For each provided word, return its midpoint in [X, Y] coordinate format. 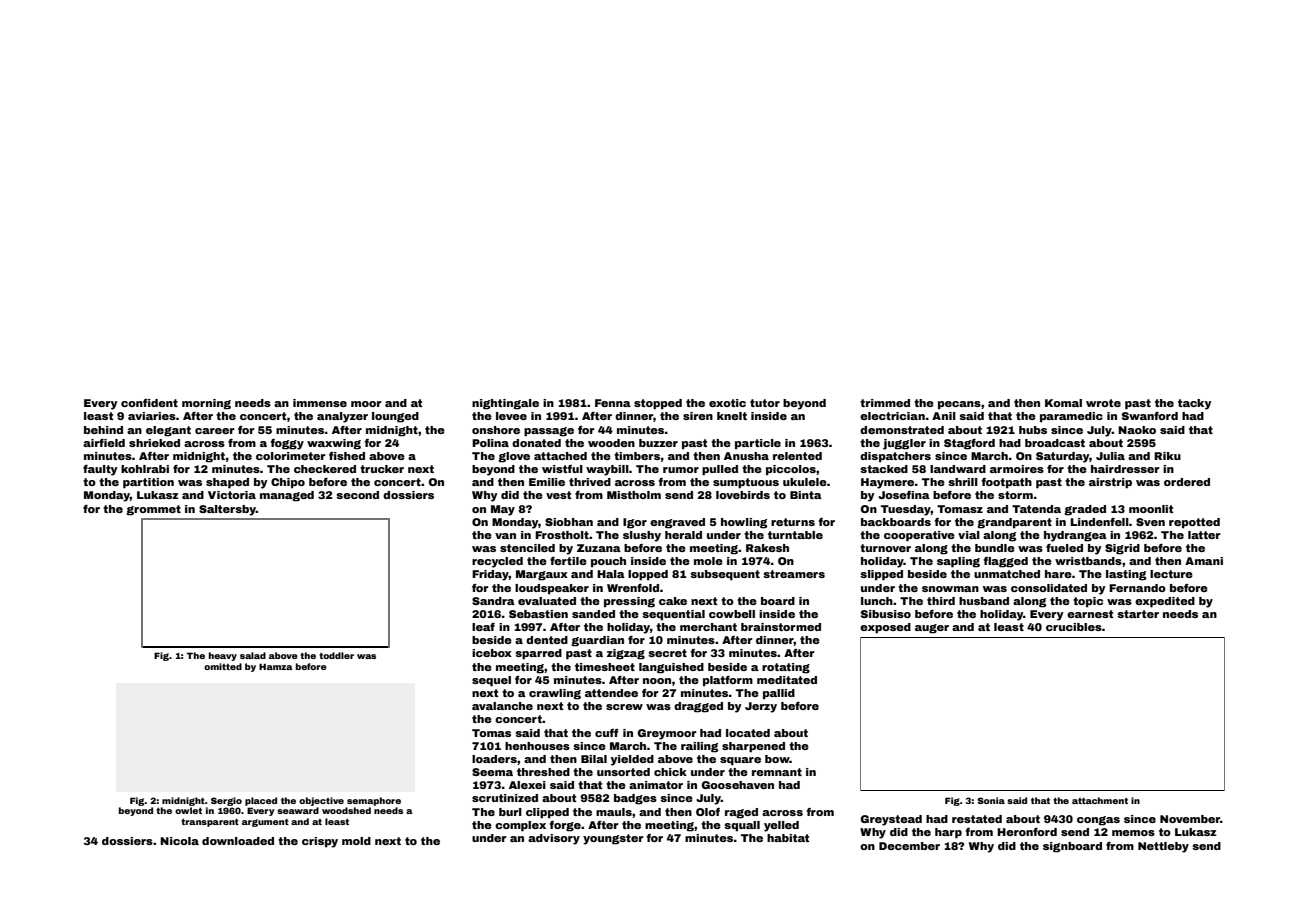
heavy [223, 656]
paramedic [1071, 417]
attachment [1100, 800]
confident [149, 403]
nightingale [505, 404]
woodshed [346, 810]
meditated [787, 680]
